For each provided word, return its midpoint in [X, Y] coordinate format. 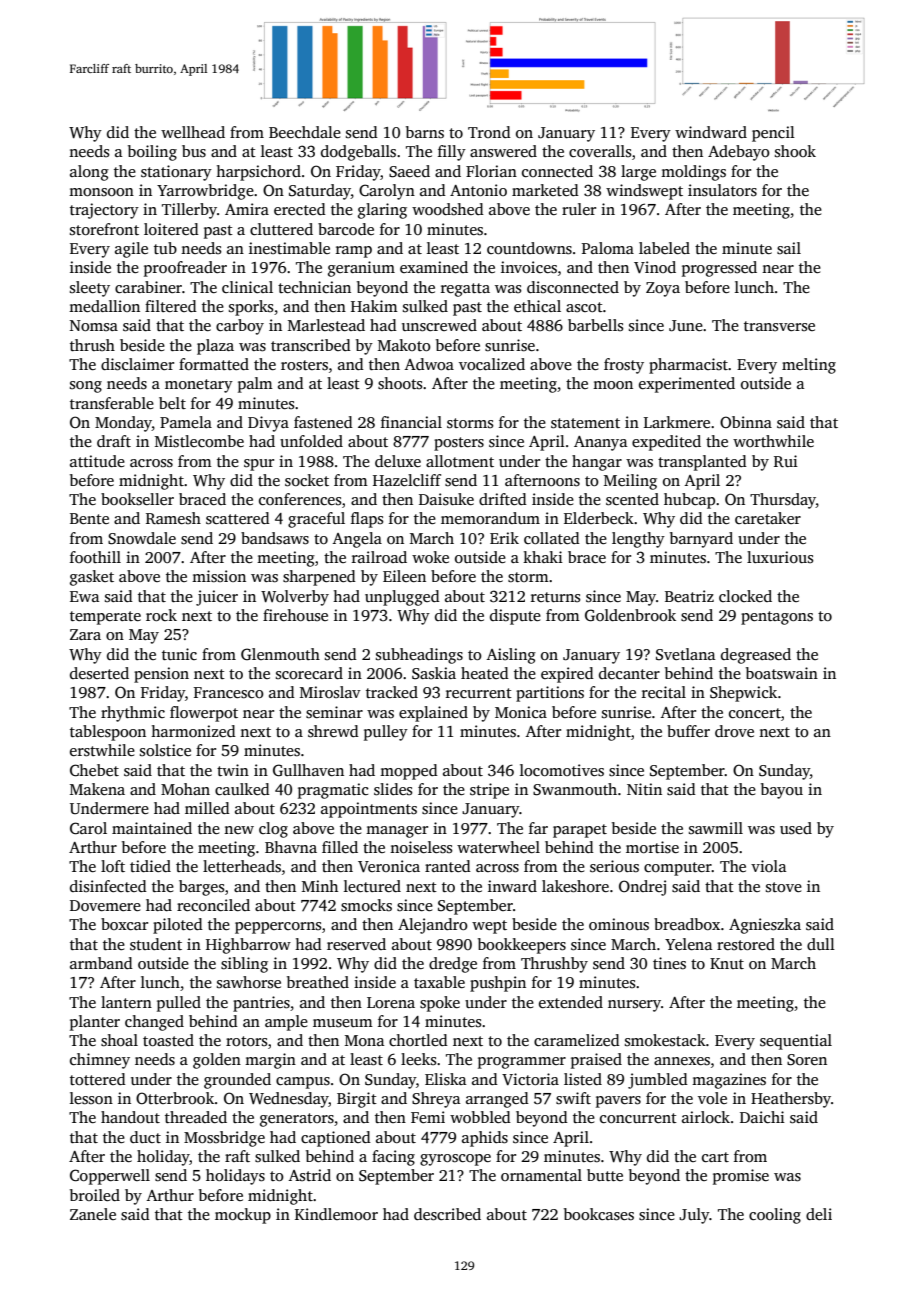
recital [664, 692]
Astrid [309, 1175]
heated [485, 673]
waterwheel [498, 847]
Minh [320, 886]
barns [425, 132]
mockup [243, 1216]
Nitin [644, 789]
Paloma [608, 248]
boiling [152, 153]
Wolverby [295, 598]
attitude [97, 461]
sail [789, 248]
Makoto [404, 345]
